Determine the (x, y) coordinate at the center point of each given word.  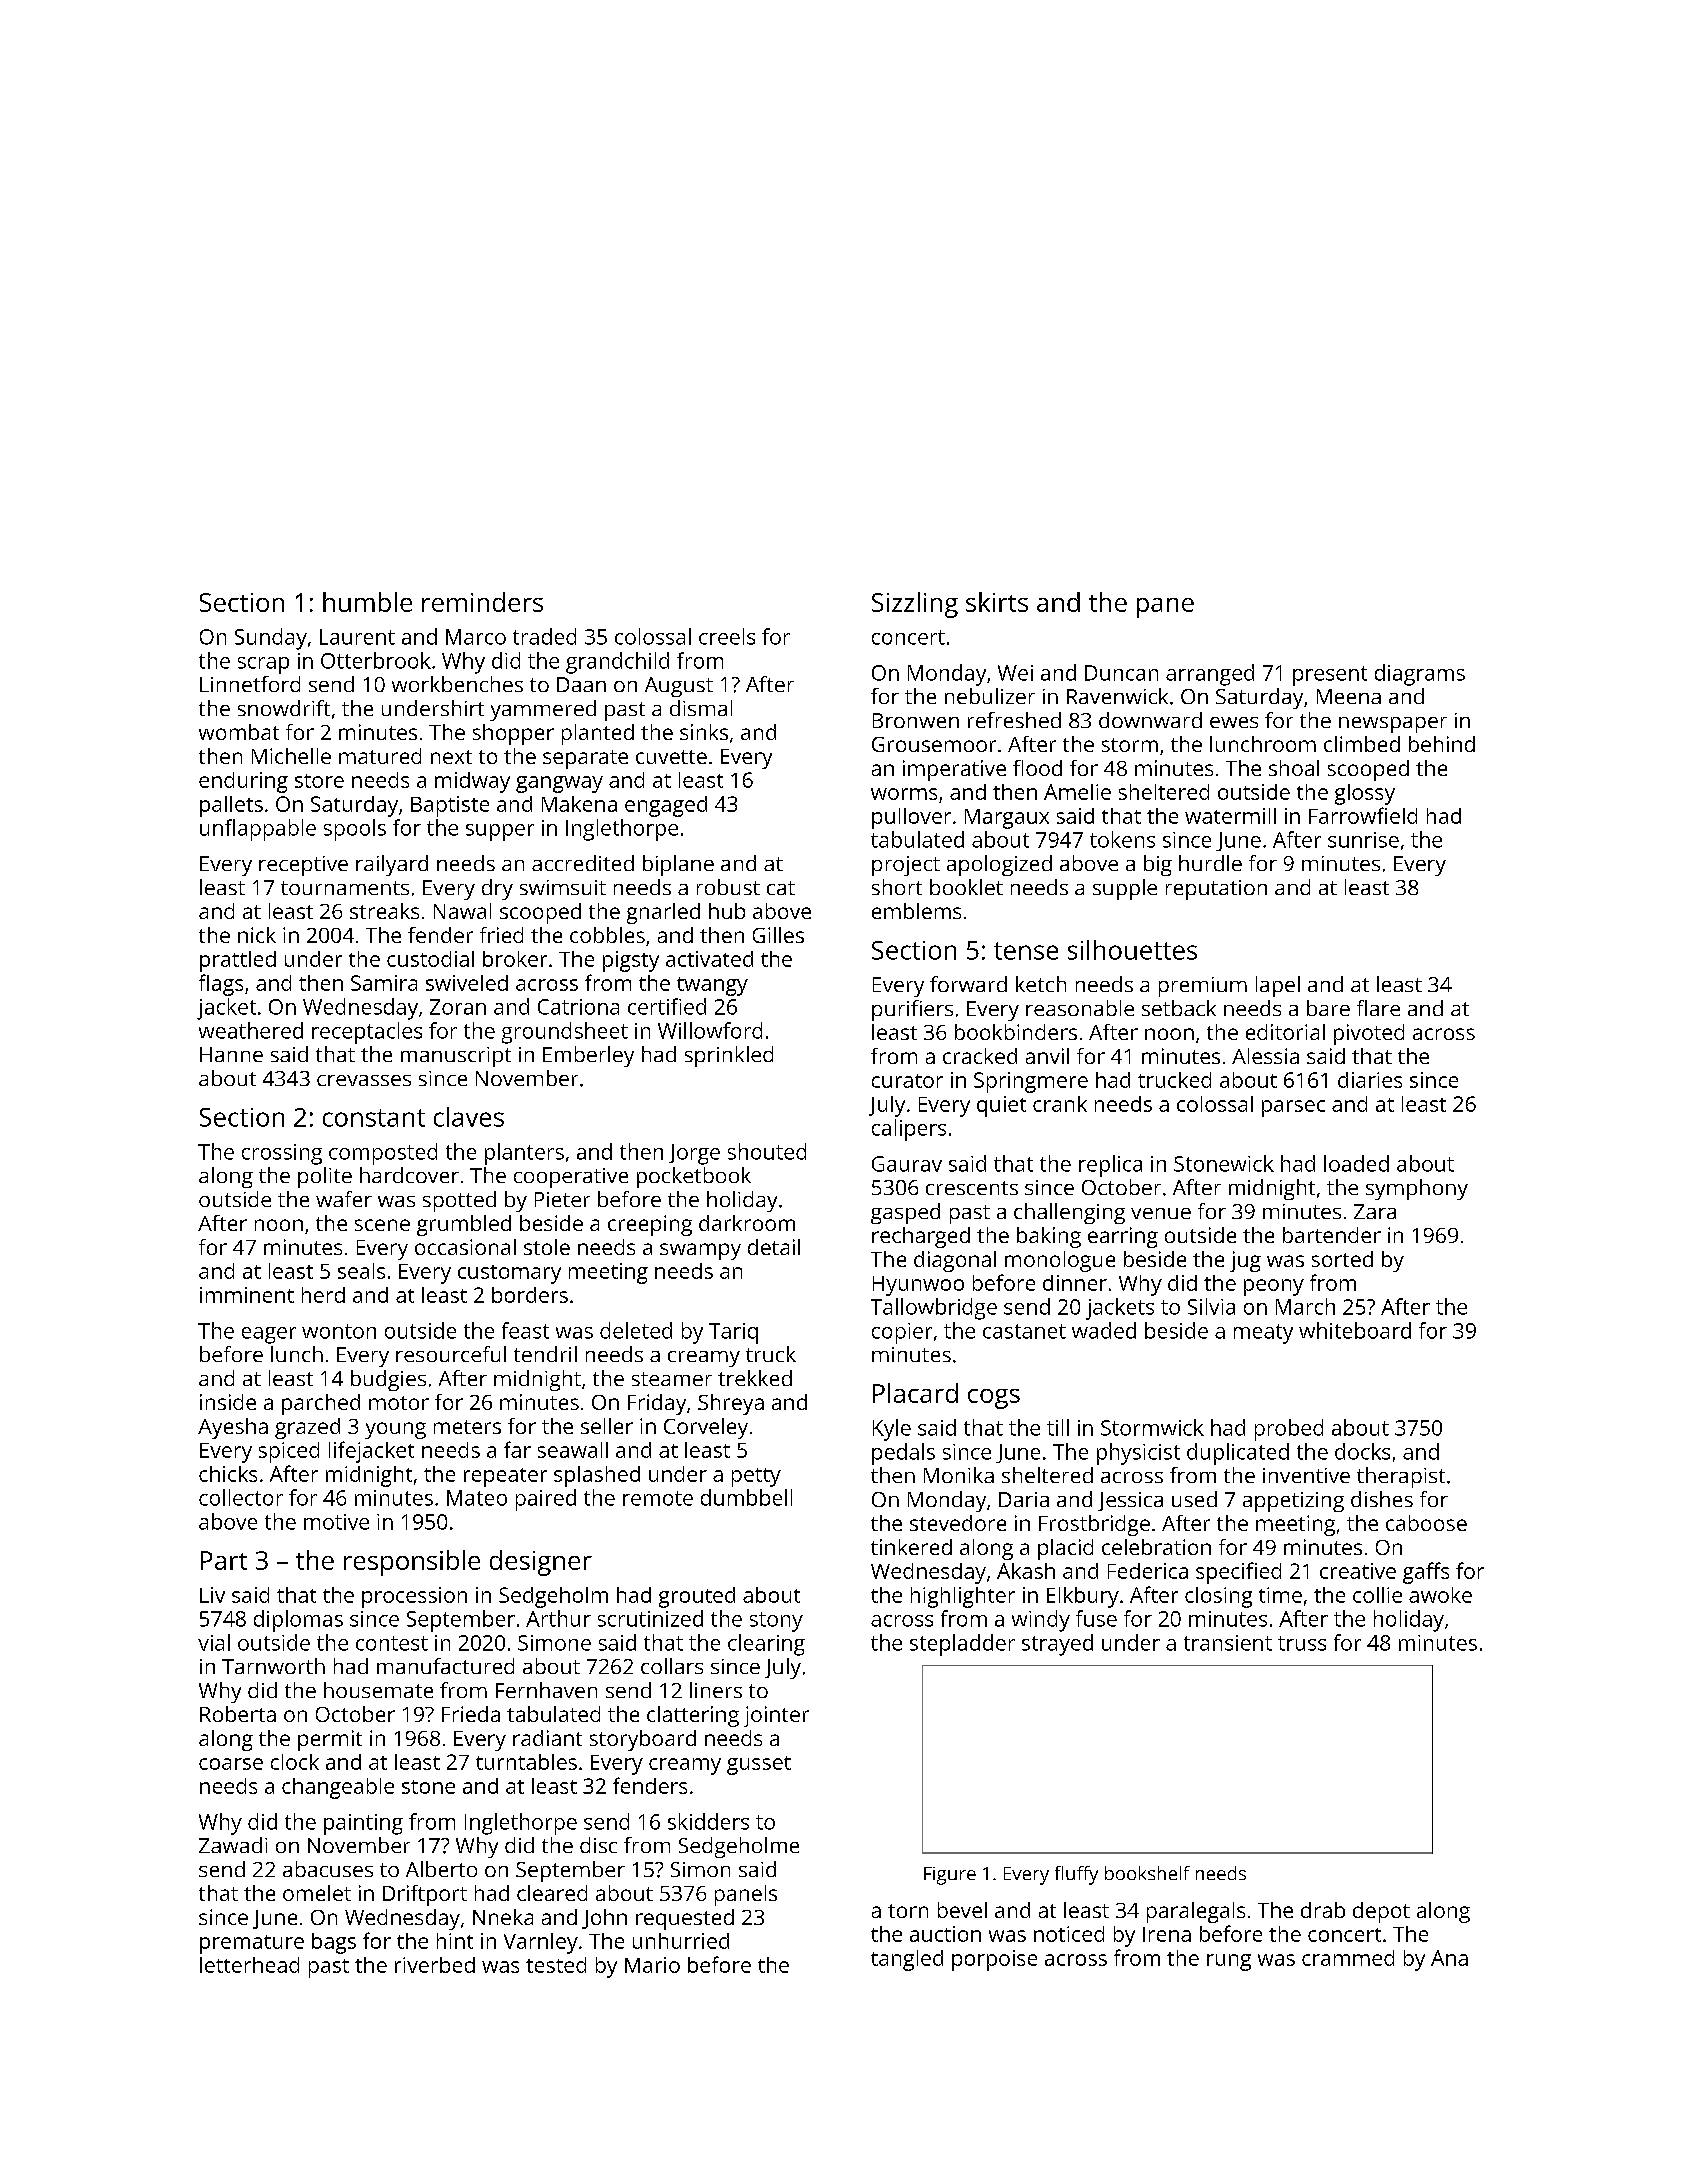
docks (1362, 1451)
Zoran (458, 1007)
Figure (950, 1876)
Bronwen (916, 720)
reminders (482, 602)
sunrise (1363, 840)
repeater (505, 1477)
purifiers (912, 1010)
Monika (959, 1475)
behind (1442, 744)
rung (1229, 1962)
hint (455, 1941)
